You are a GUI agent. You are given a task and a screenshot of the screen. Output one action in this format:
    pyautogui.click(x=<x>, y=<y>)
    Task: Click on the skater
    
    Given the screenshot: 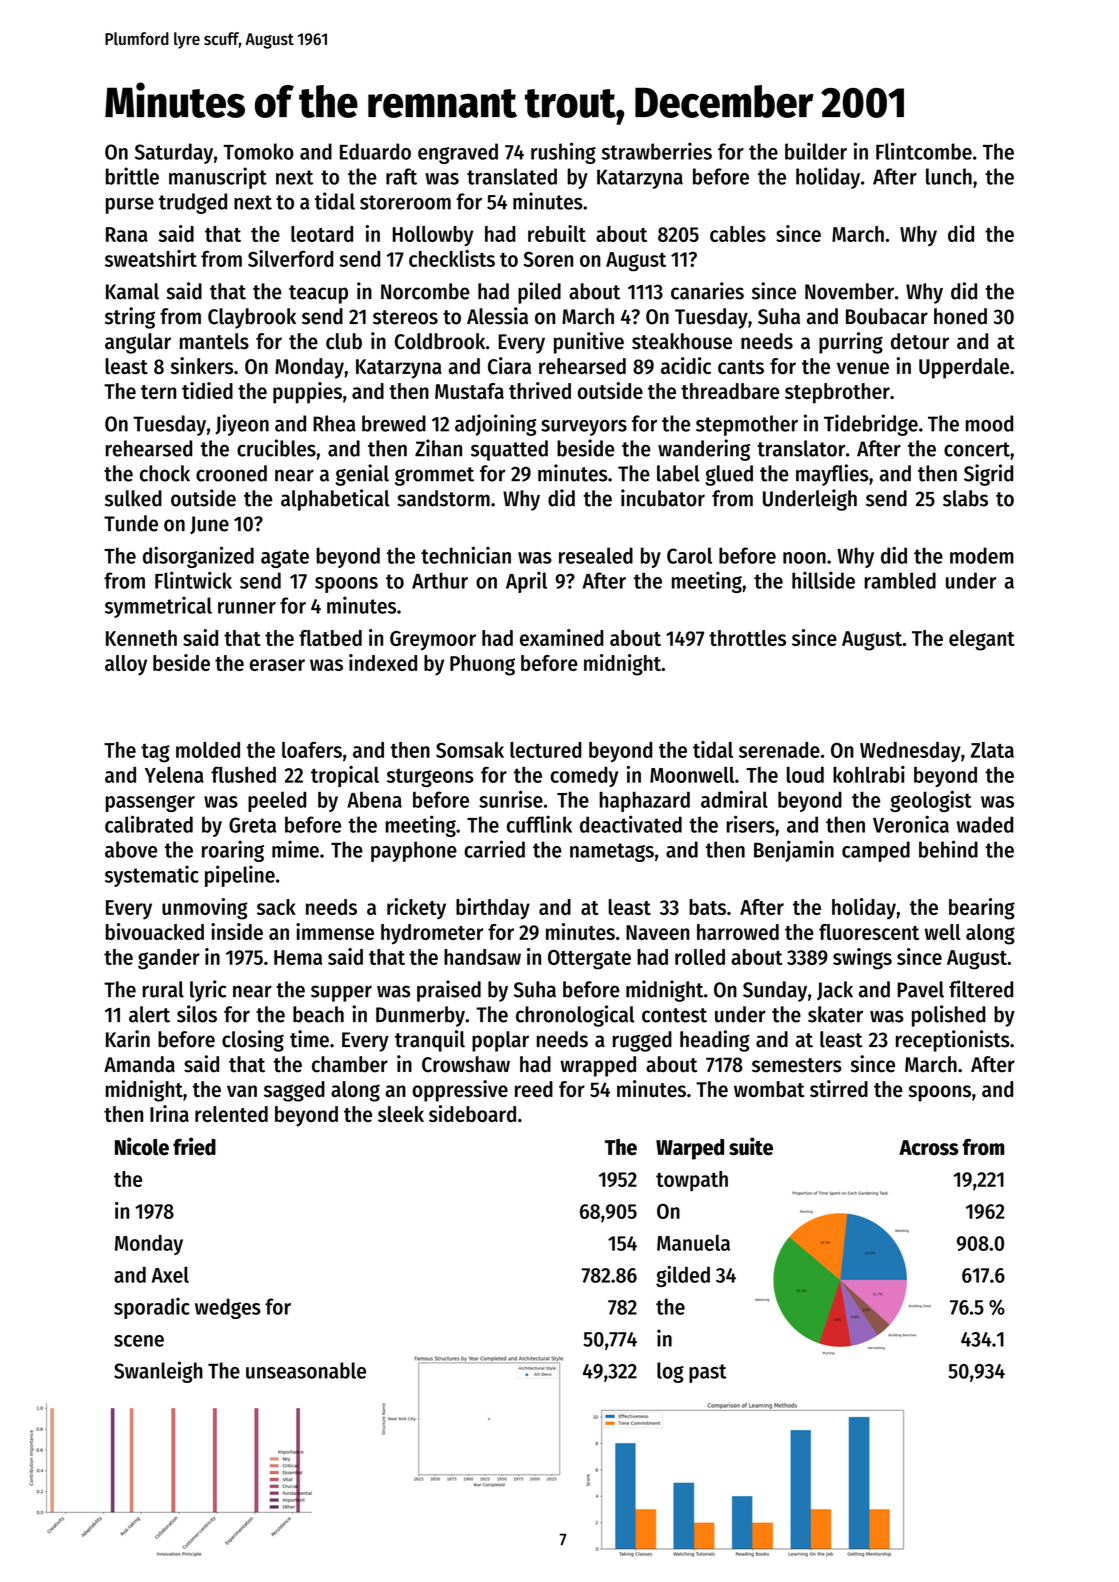 What is the action you would take?
    pyautogui.click(x=835, y=1014)
